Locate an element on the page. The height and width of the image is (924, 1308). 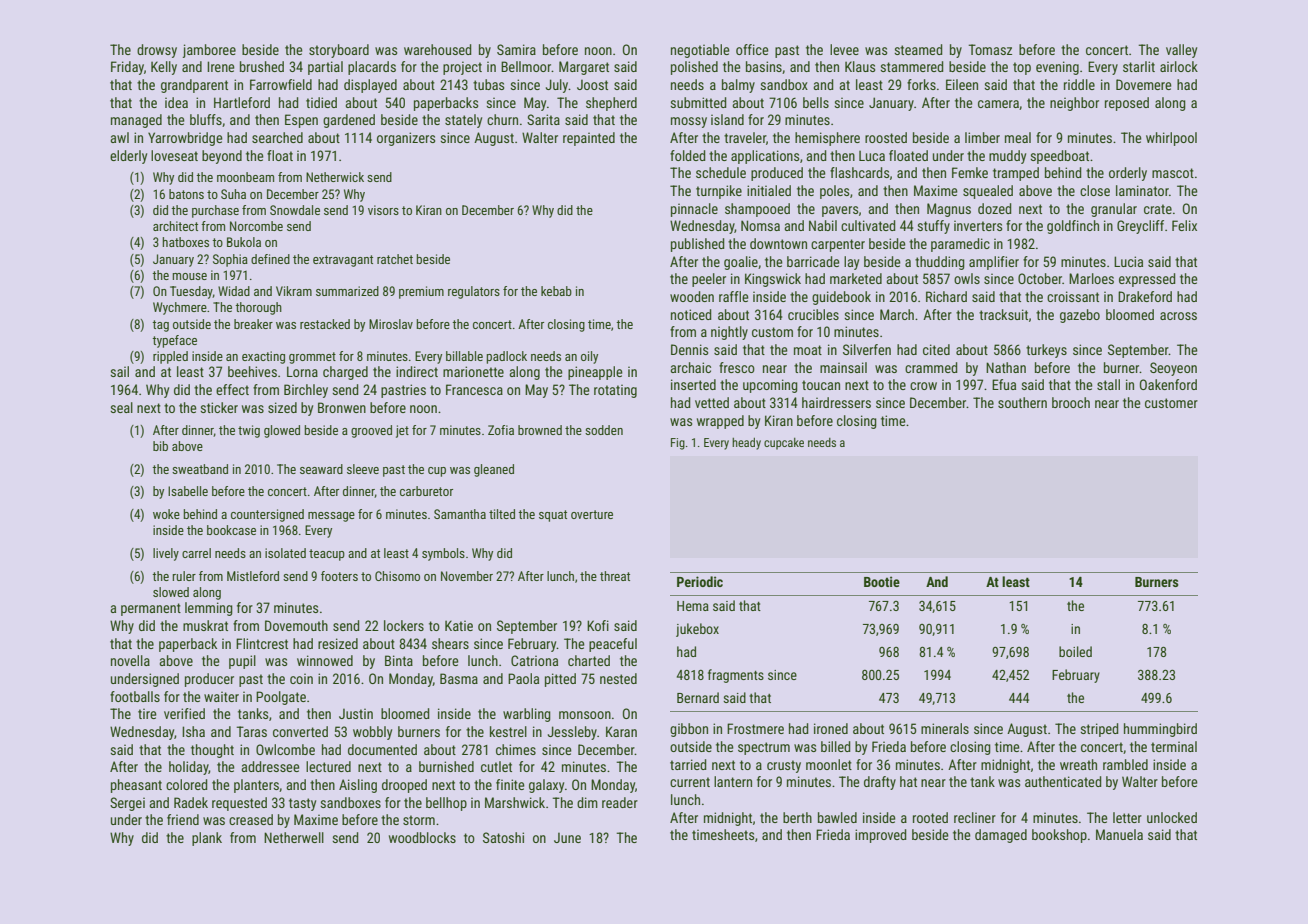
gleaned is located at coordinates (494, 470).
